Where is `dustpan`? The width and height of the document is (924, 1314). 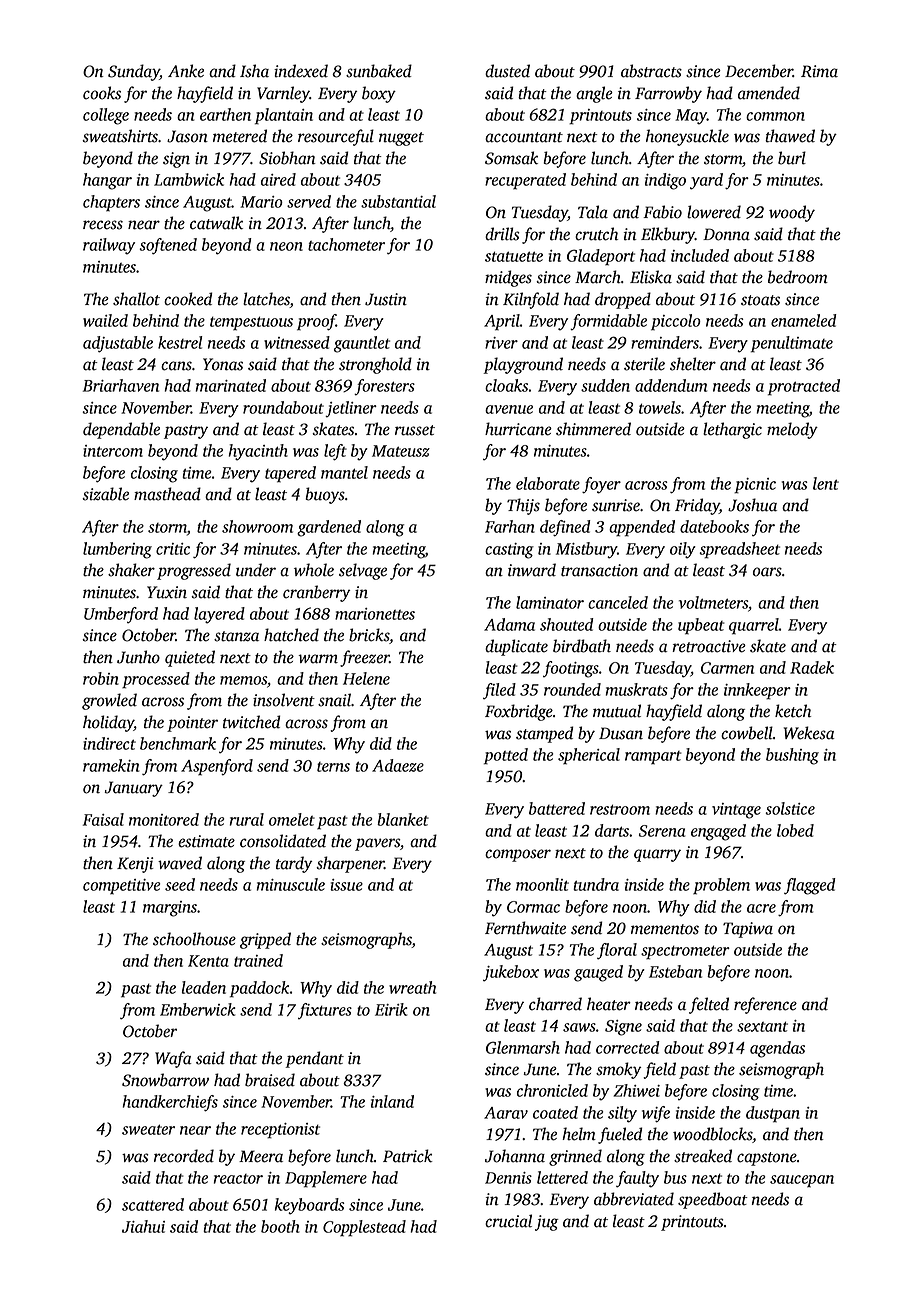 dustpan is located at coordinates (773, 1114).
